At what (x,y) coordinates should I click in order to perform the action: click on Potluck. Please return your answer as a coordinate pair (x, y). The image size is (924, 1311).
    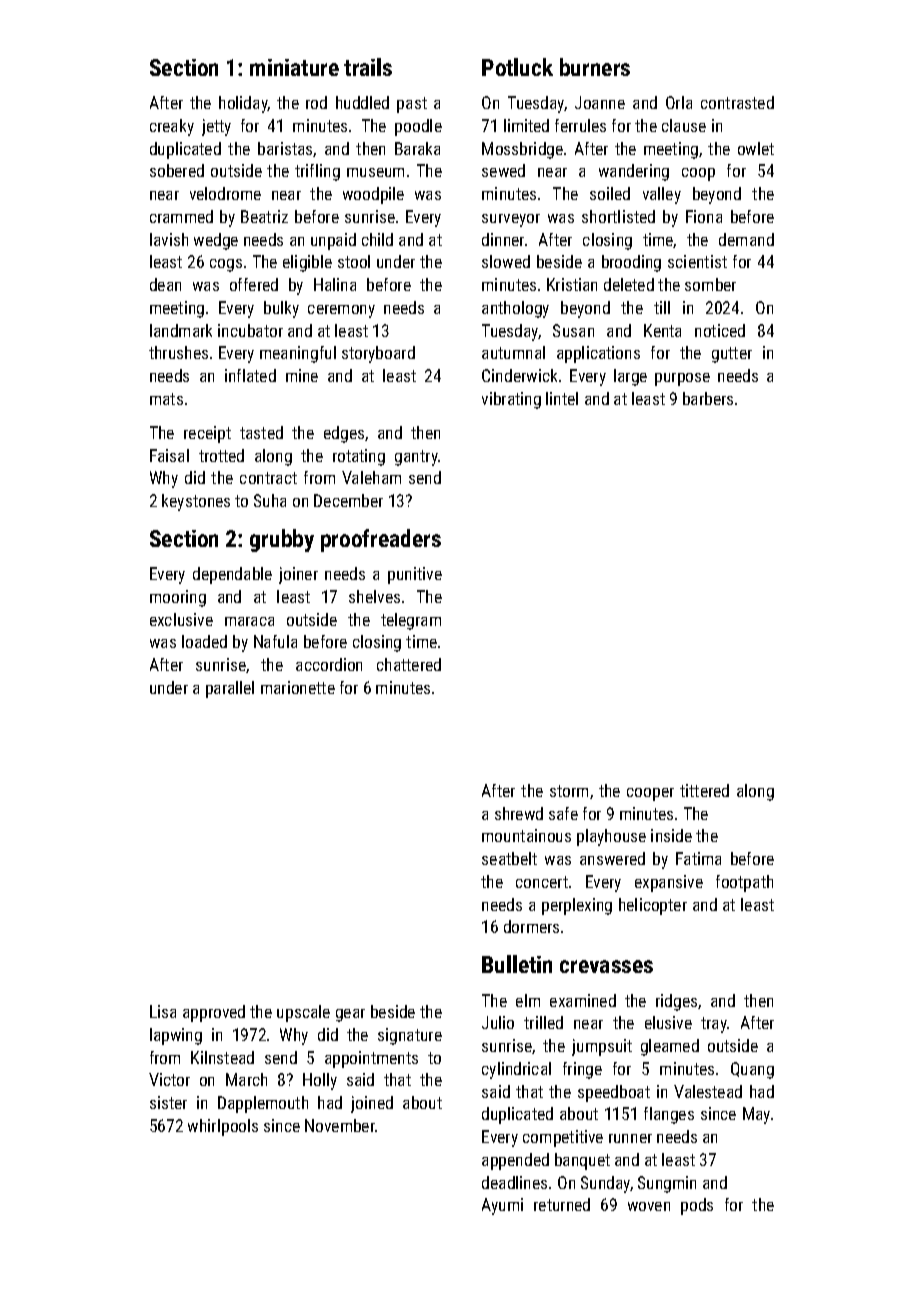
    Looking at the image, I should click on (517, 67).
